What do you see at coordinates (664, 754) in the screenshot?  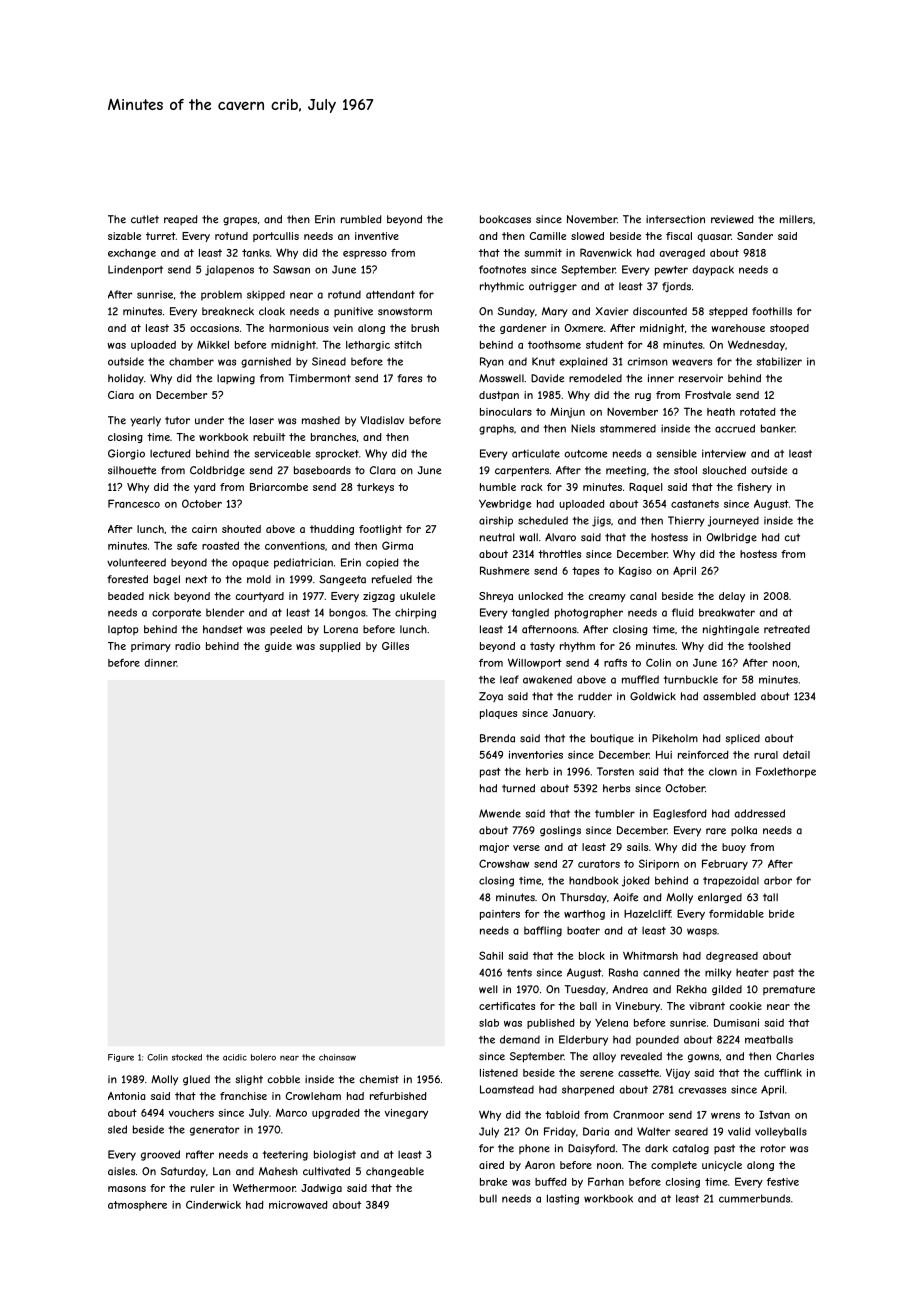 I see `Hui` at bounding box center [664, 754].
